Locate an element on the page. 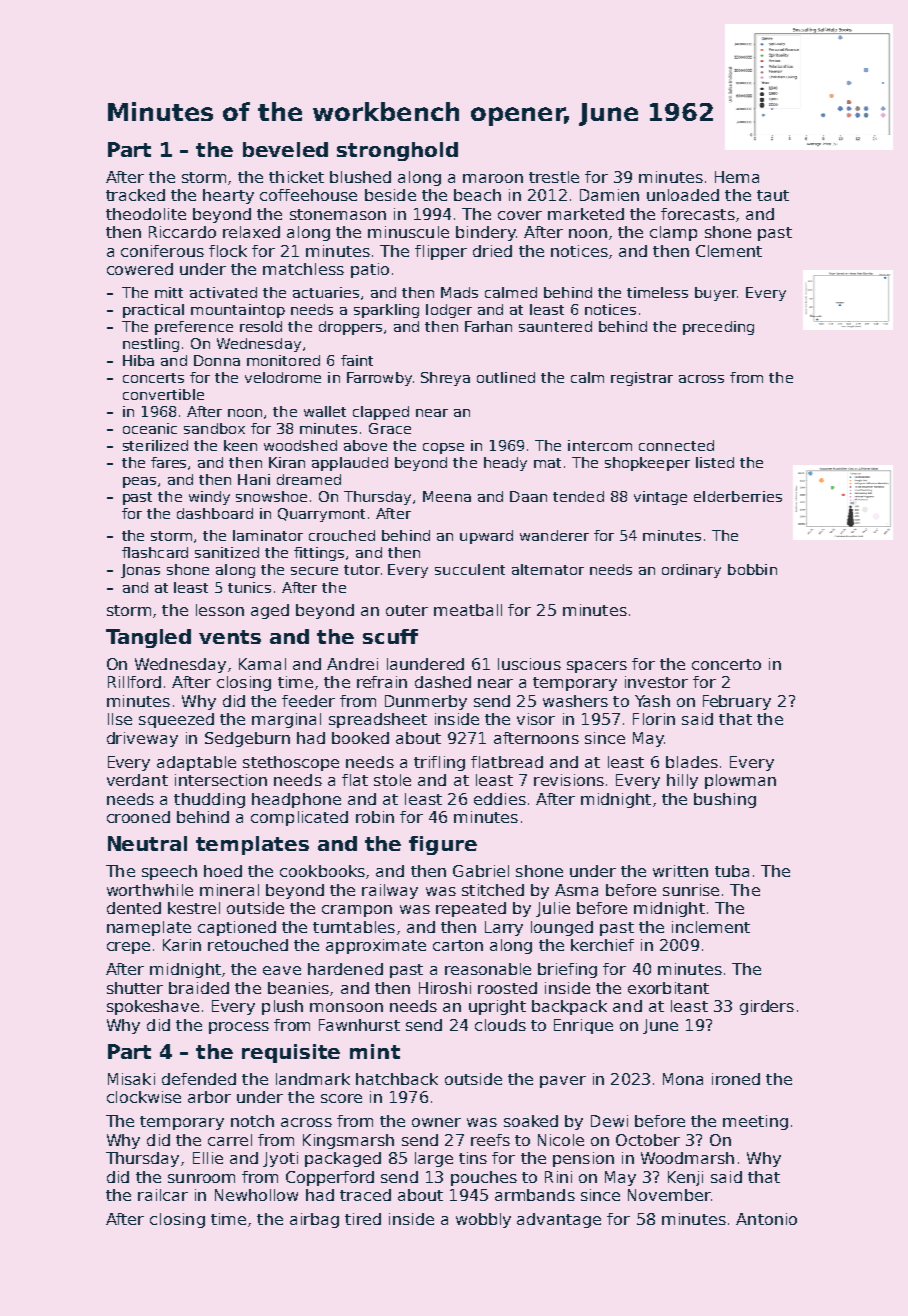  railcar is located at coordinates (163, 1195).
